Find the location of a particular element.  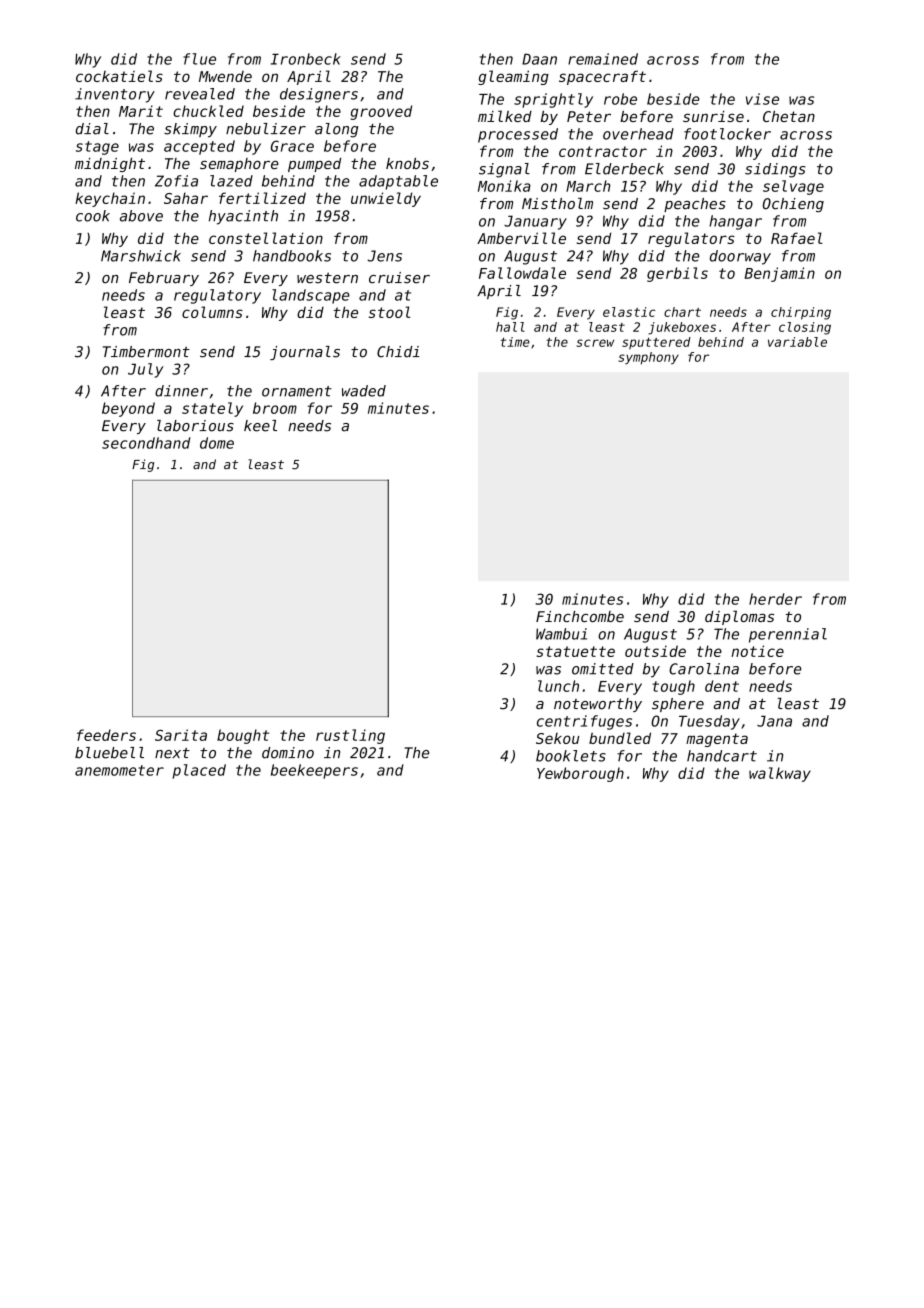

regulators is located at coordinates (691, 239).
